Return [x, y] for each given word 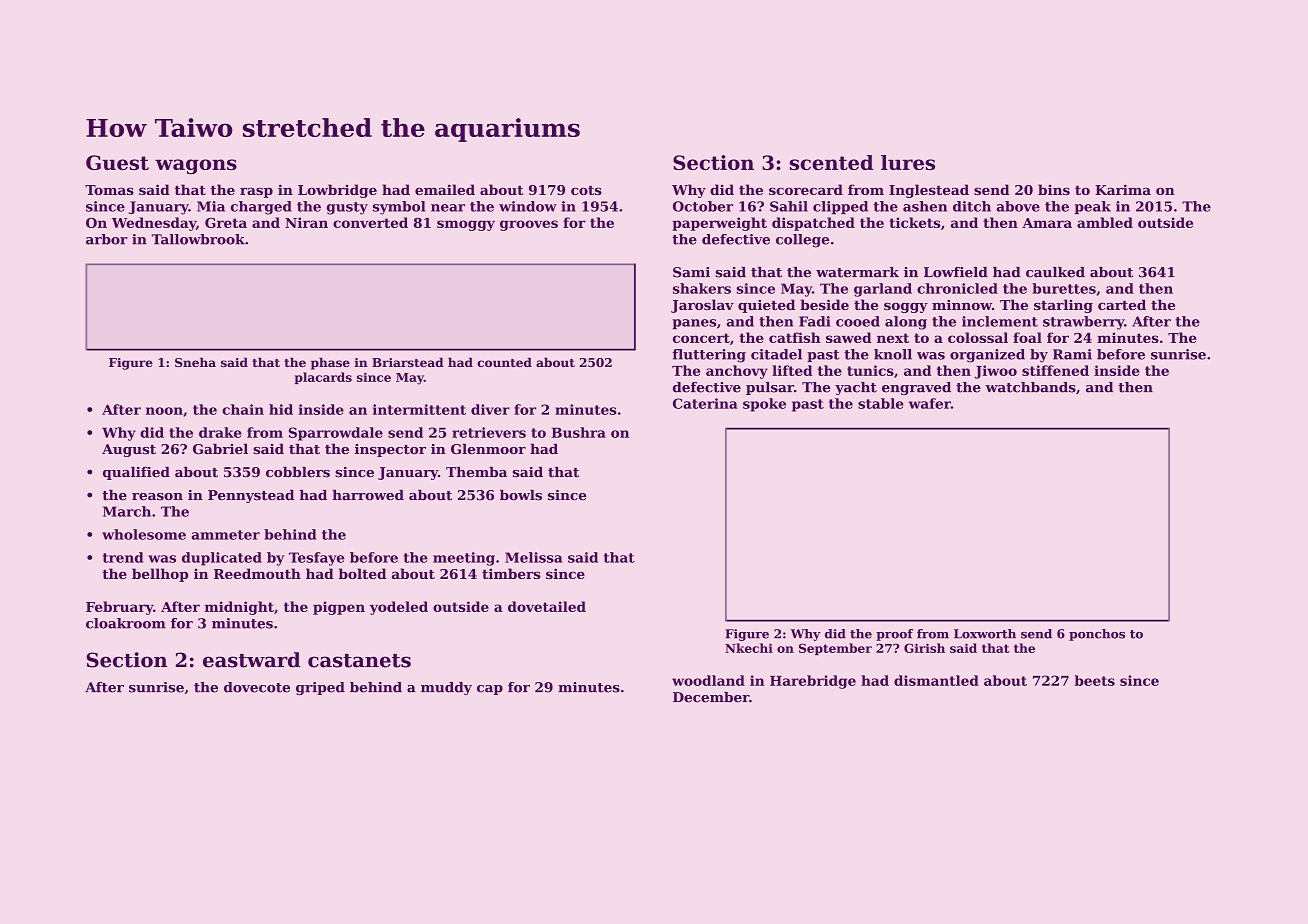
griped [320, 688]
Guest [117, 162]
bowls [521, 495]
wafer [930, 403]
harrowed [368, 495]
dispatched [813, 224]
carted [1122, 304]
